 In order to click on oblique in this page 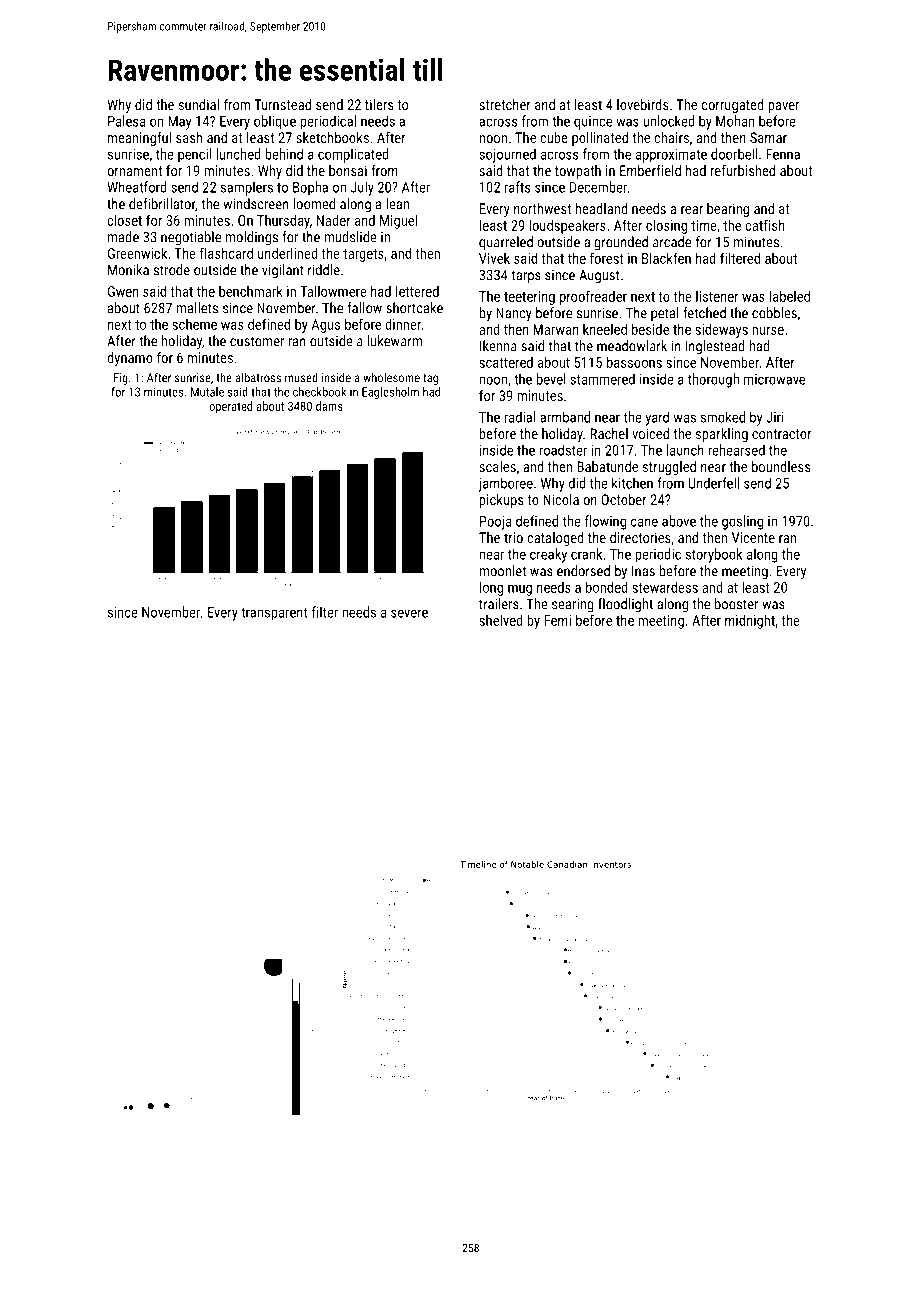, I will do `click(275, 122)`.
